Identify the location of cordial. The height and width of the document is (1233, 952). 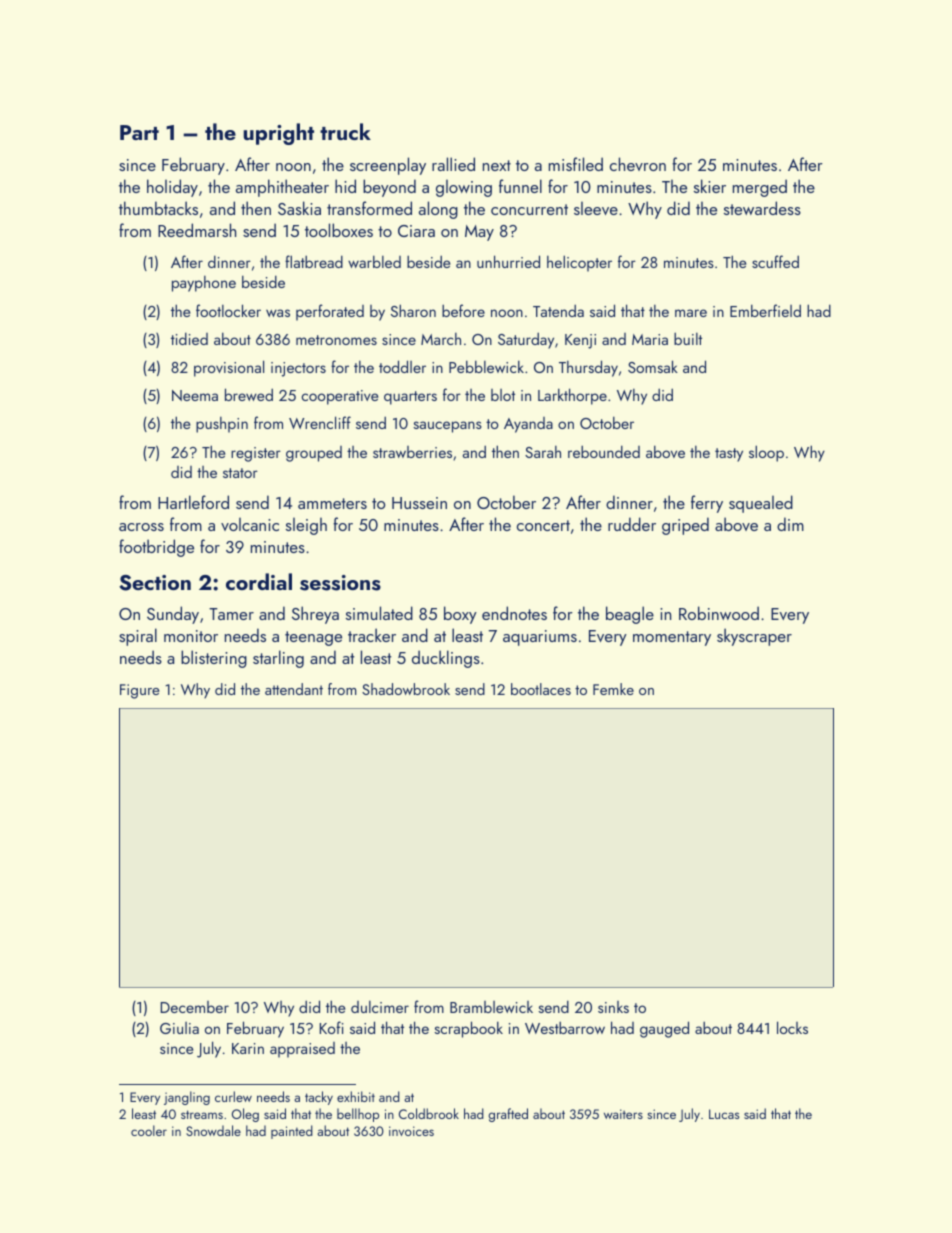
(259, 581).
